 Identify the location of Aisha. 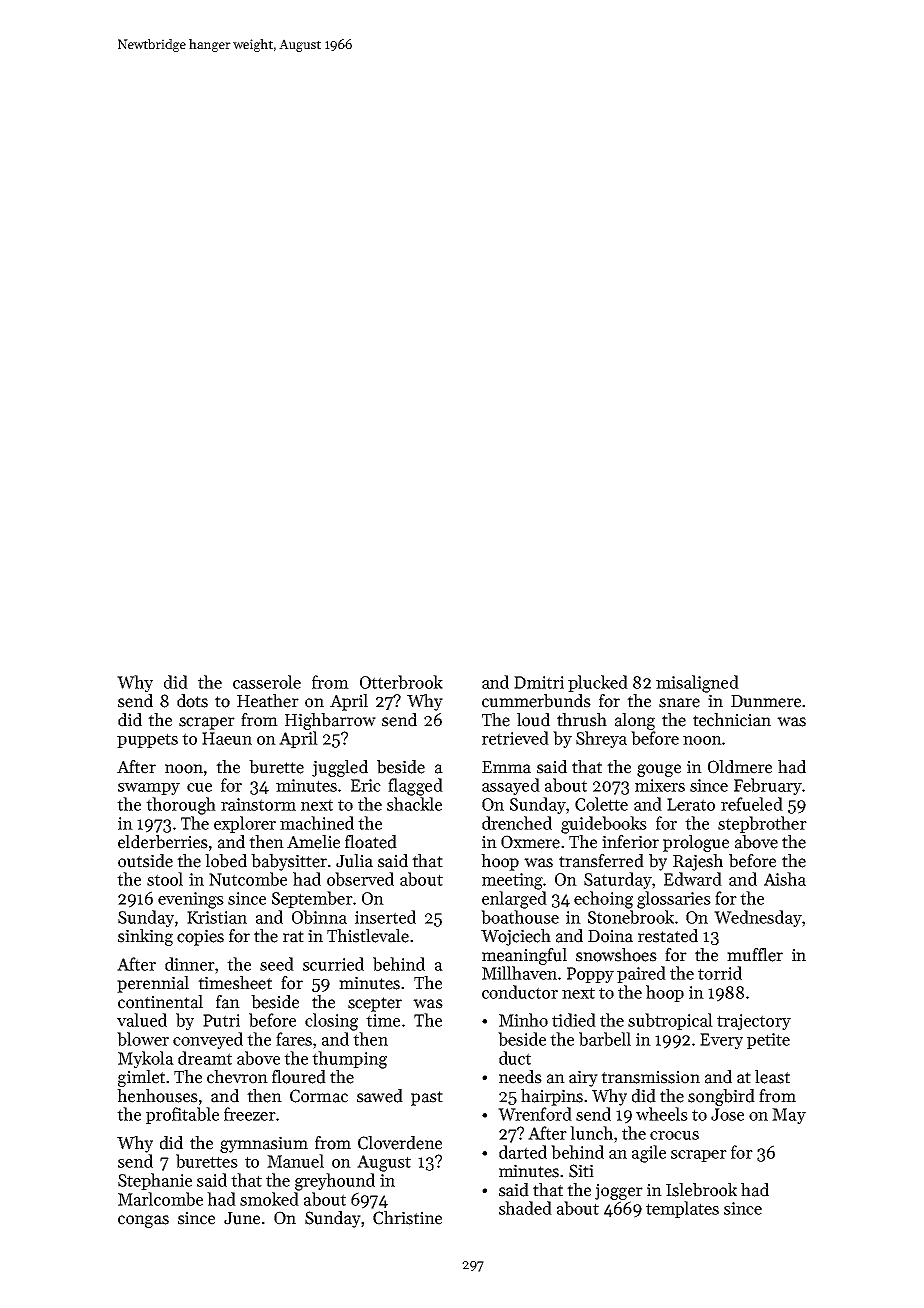
(785, 879).
